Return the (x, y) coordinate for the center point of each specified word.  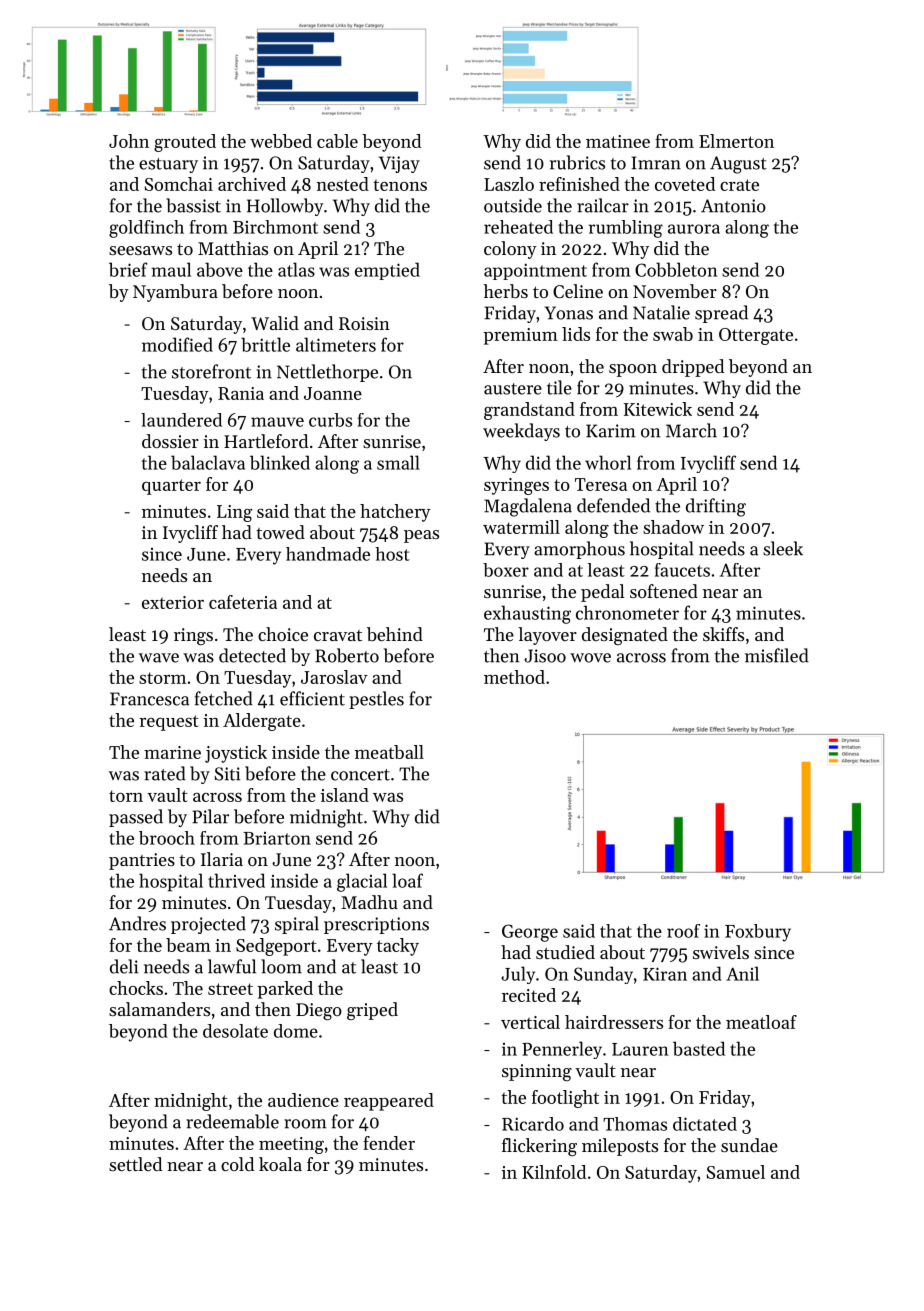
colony (510, 250)
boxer (506, 570)
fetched (224, 698)
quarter (171, 487)
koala (280, 1164)
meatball (389, 752)
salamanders (159, 1009)
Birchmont (275, 227)
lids (576, 334)
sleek (783, 548)
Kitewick (658, 409)
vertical (530, 1022)
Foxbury (758, 933)
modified (177, 344)
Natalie (661, 312)
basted (699, 1048)
